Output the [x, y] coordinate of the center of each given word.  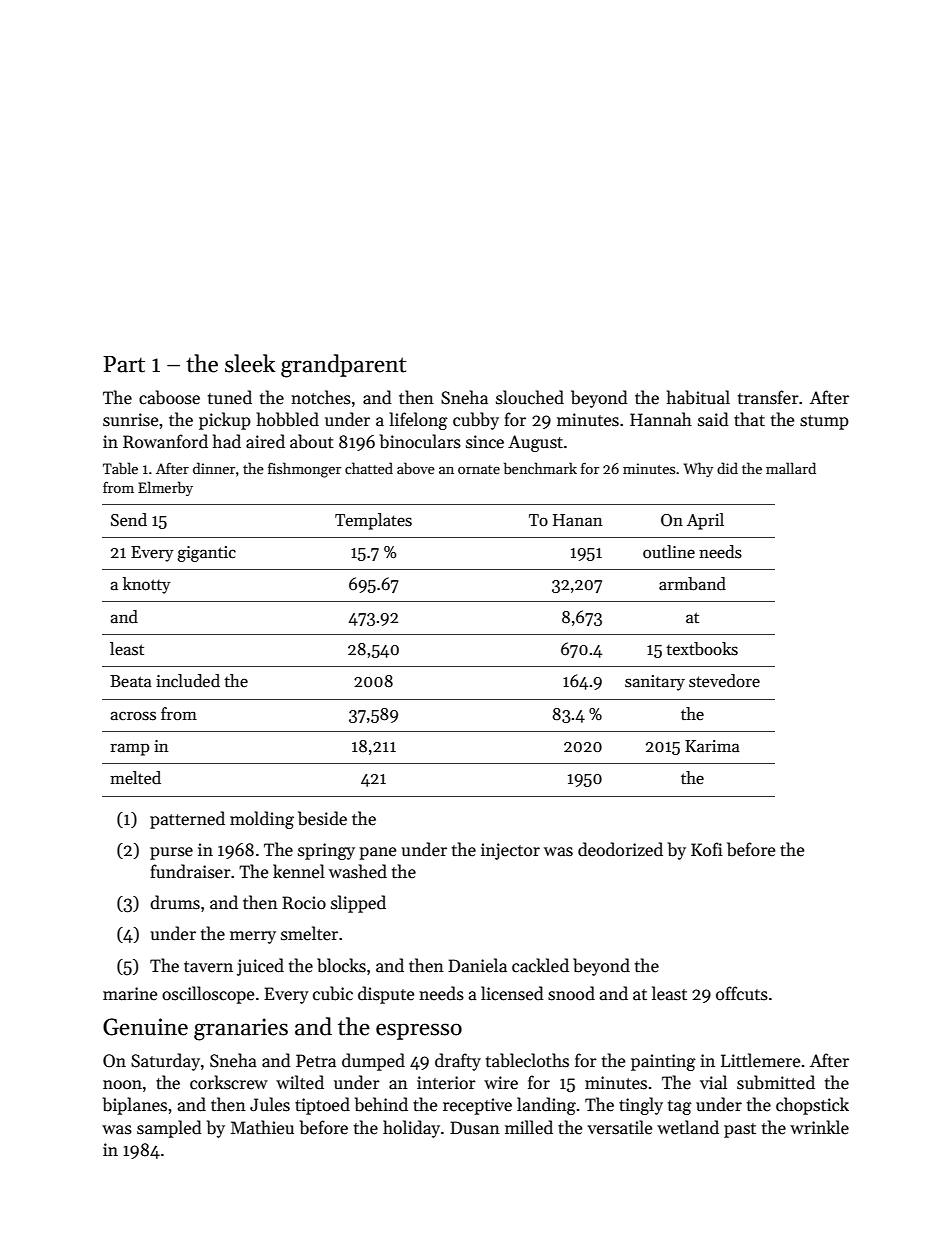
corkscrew [229, 1082]
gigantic [206, 554]
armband [692, 584]
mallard [791, 468]
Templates [373, 521]
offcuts [742, 993]
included [188, 681]
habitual [698, 397]
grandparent [343, 366]
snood [571, 993]
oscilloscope [208, 995]
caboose [169, 397]
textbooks [702, 649]
